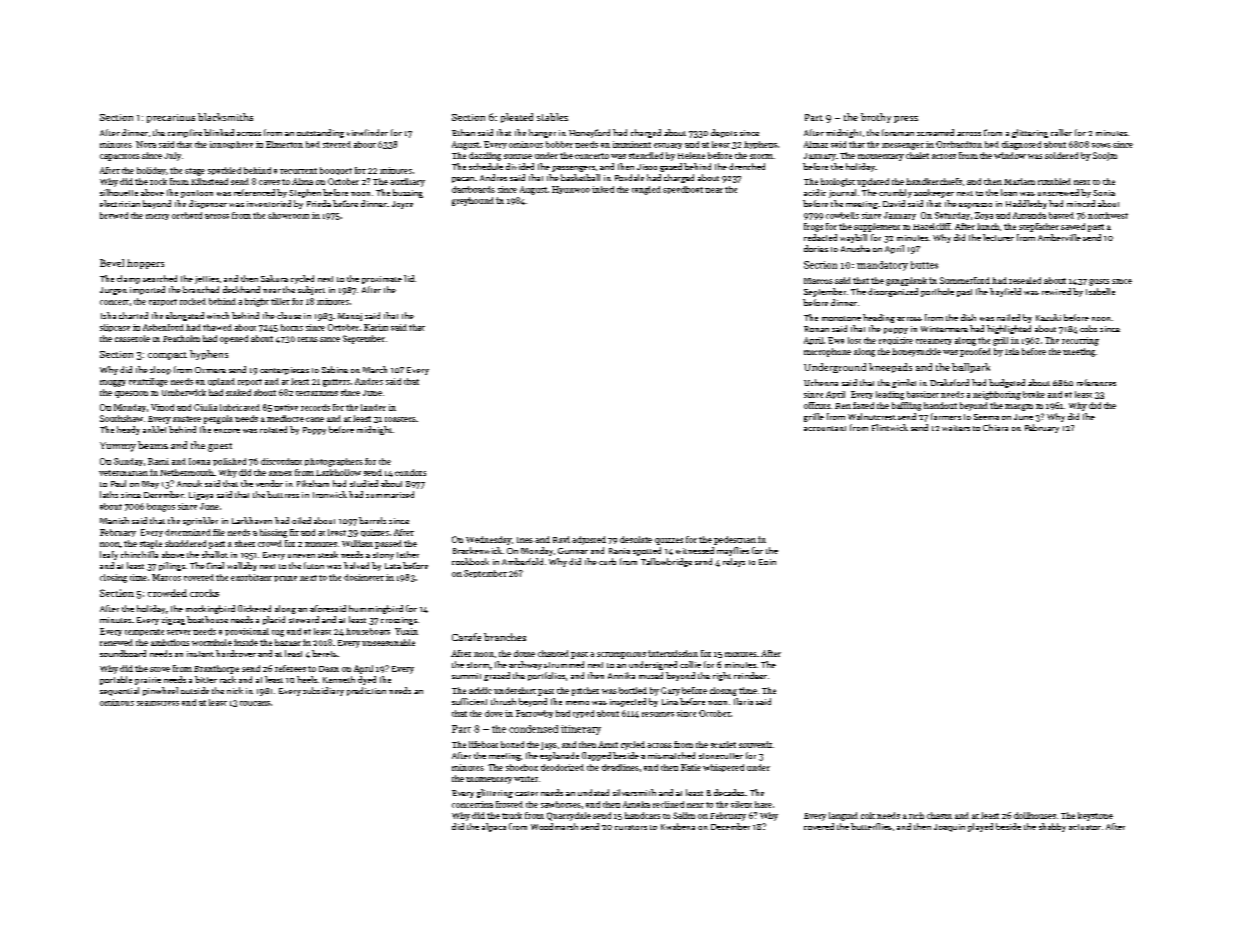 This screenshot has height=952, width=1233. What do you see at coordinates (816, 329) in the screenshot?
I see `Ronan` at bounding box center [816, 329].
